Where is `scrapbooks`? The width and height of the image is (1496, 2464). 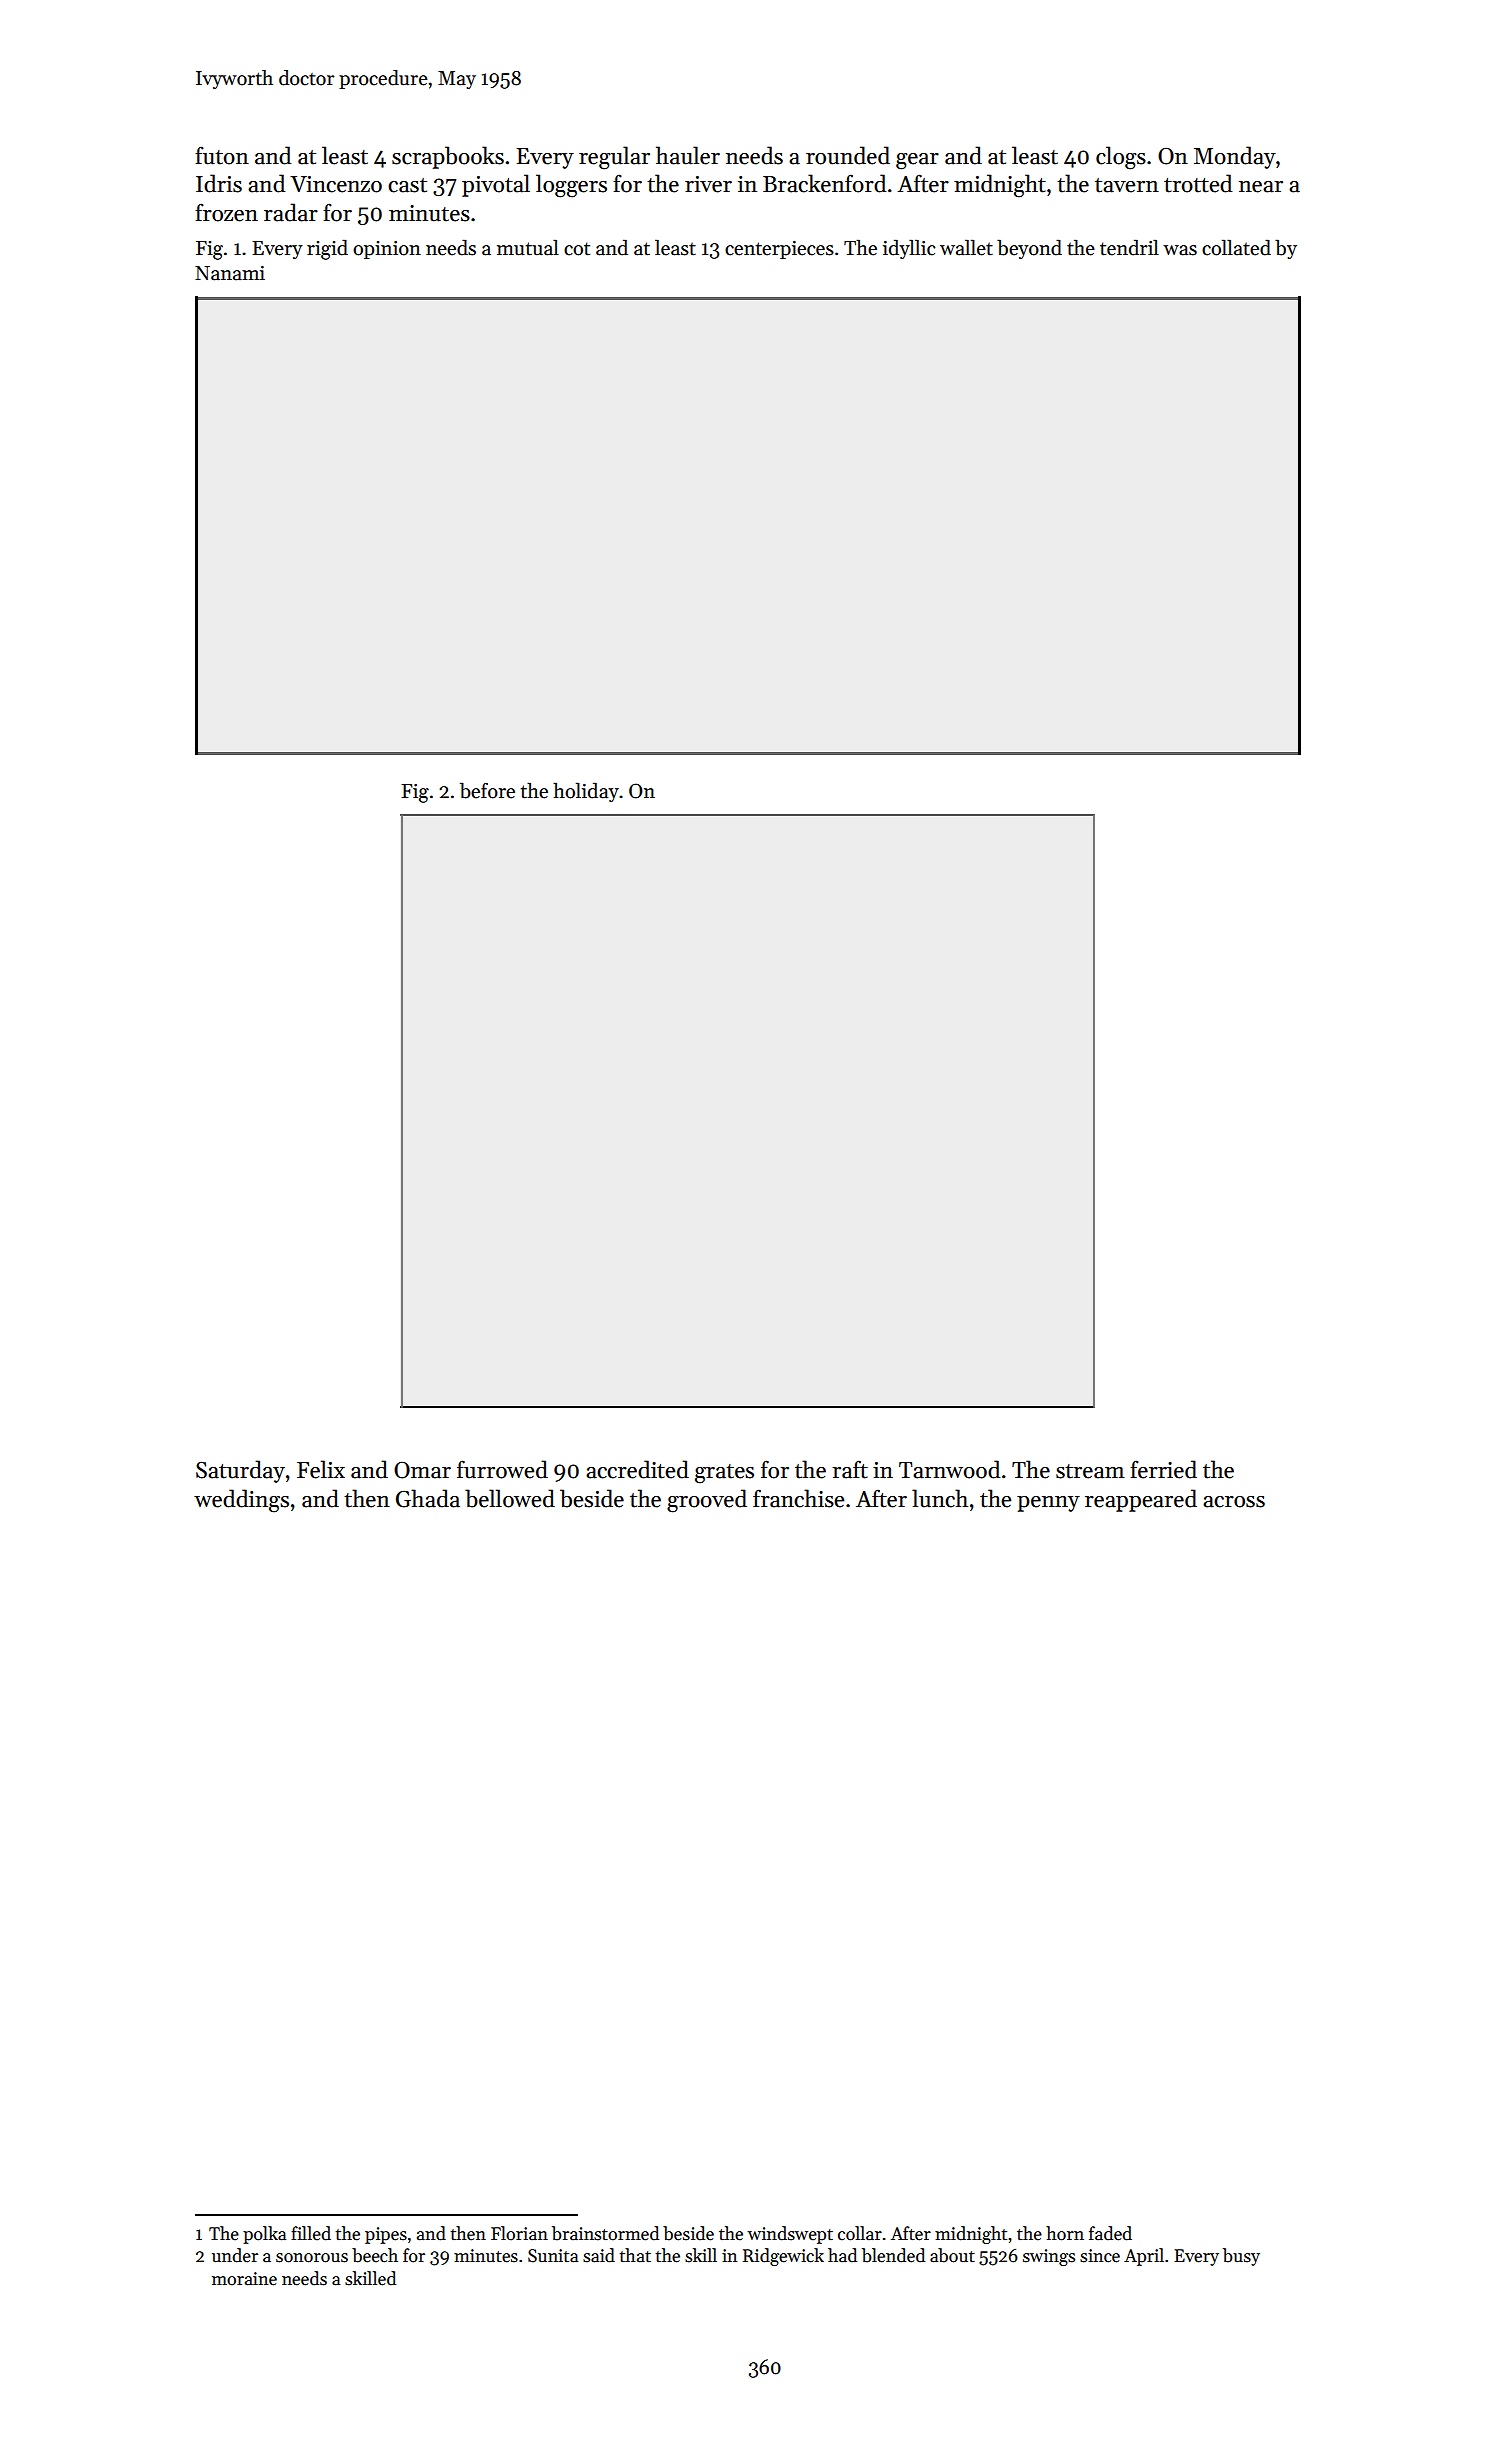 scrapbooks is located at coordinates (448, 157).
